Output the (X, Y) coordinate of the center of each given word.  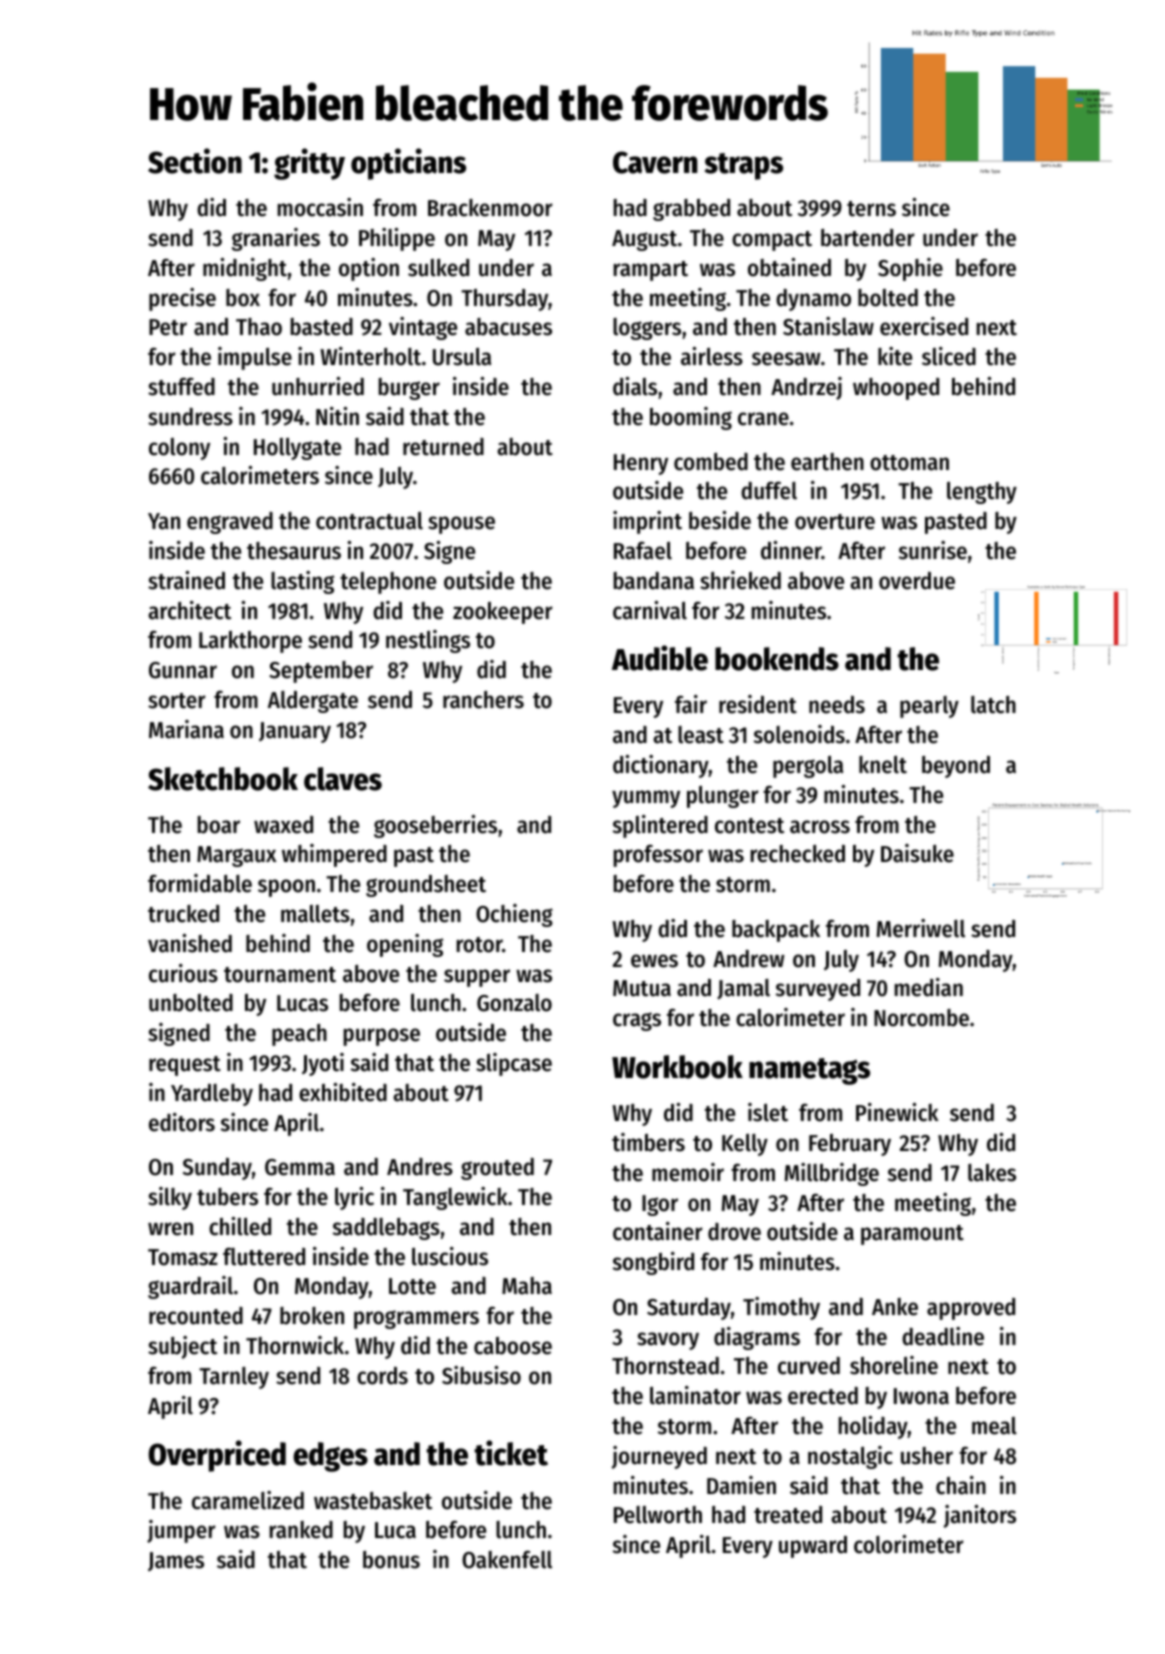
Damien (741, 1485)
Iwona (921, 1396)
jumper (181, 1531)
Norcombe (921, 1018)
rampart (651, 271)
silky (170, 1198)
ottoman (909, 463)
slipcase (514, 1064)
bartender (868, 238)
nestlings (428, 641)
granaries (276, 239)
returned (443, 447)
